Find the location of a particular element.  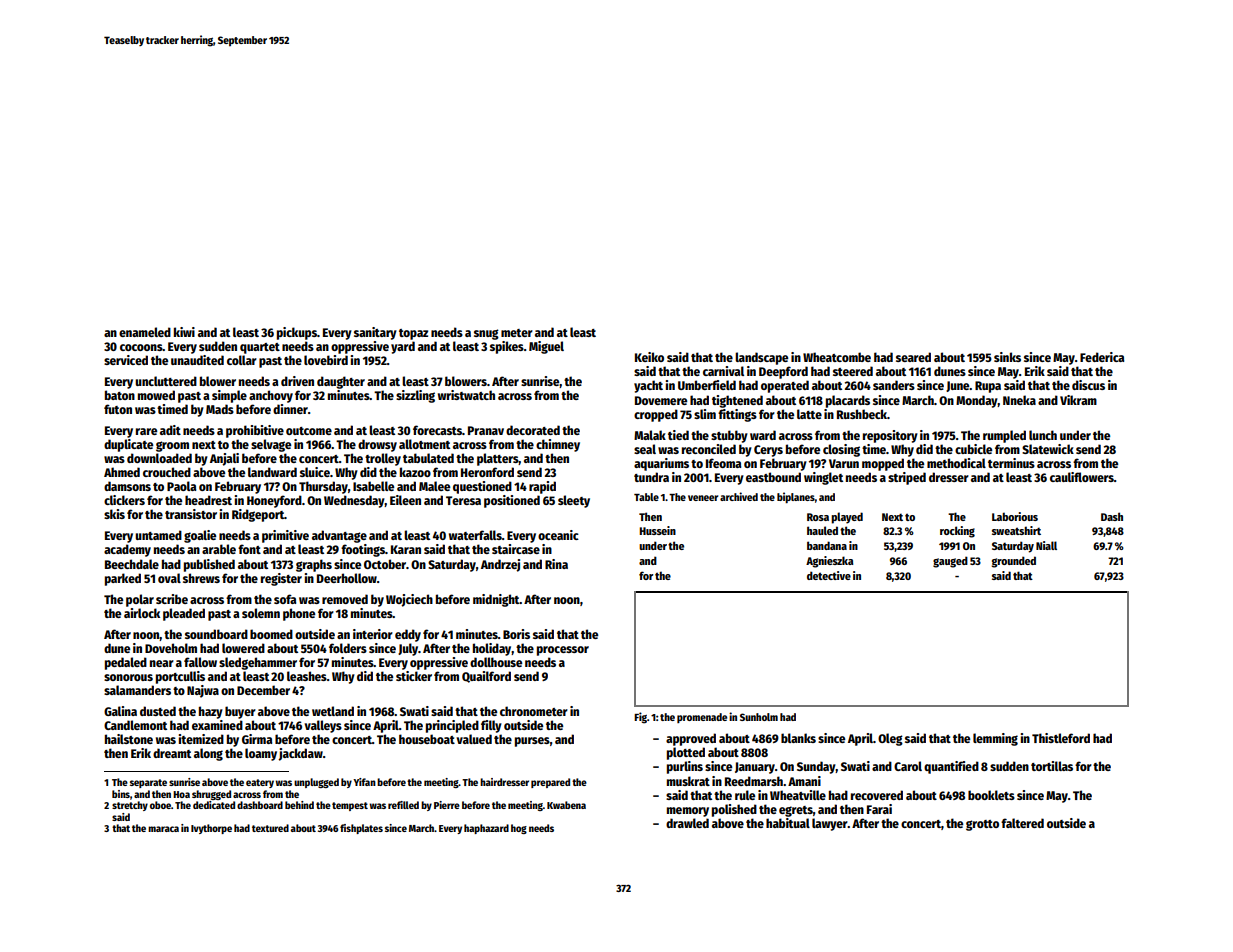

Teresa is located at coordinates (463, 500).
